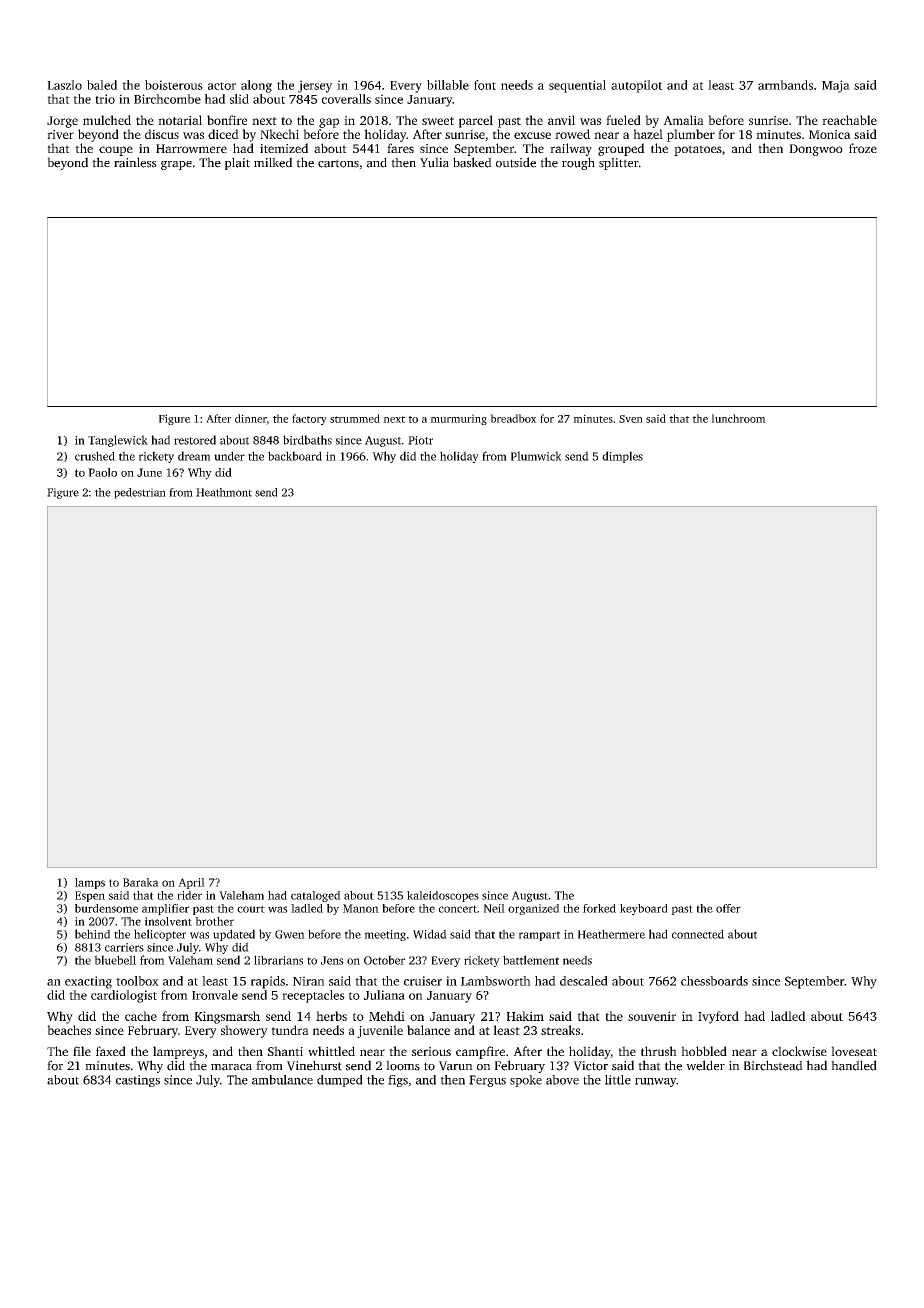 This document has height=1308, width=924. I want to click on lunchroom, so click(739, 418).
